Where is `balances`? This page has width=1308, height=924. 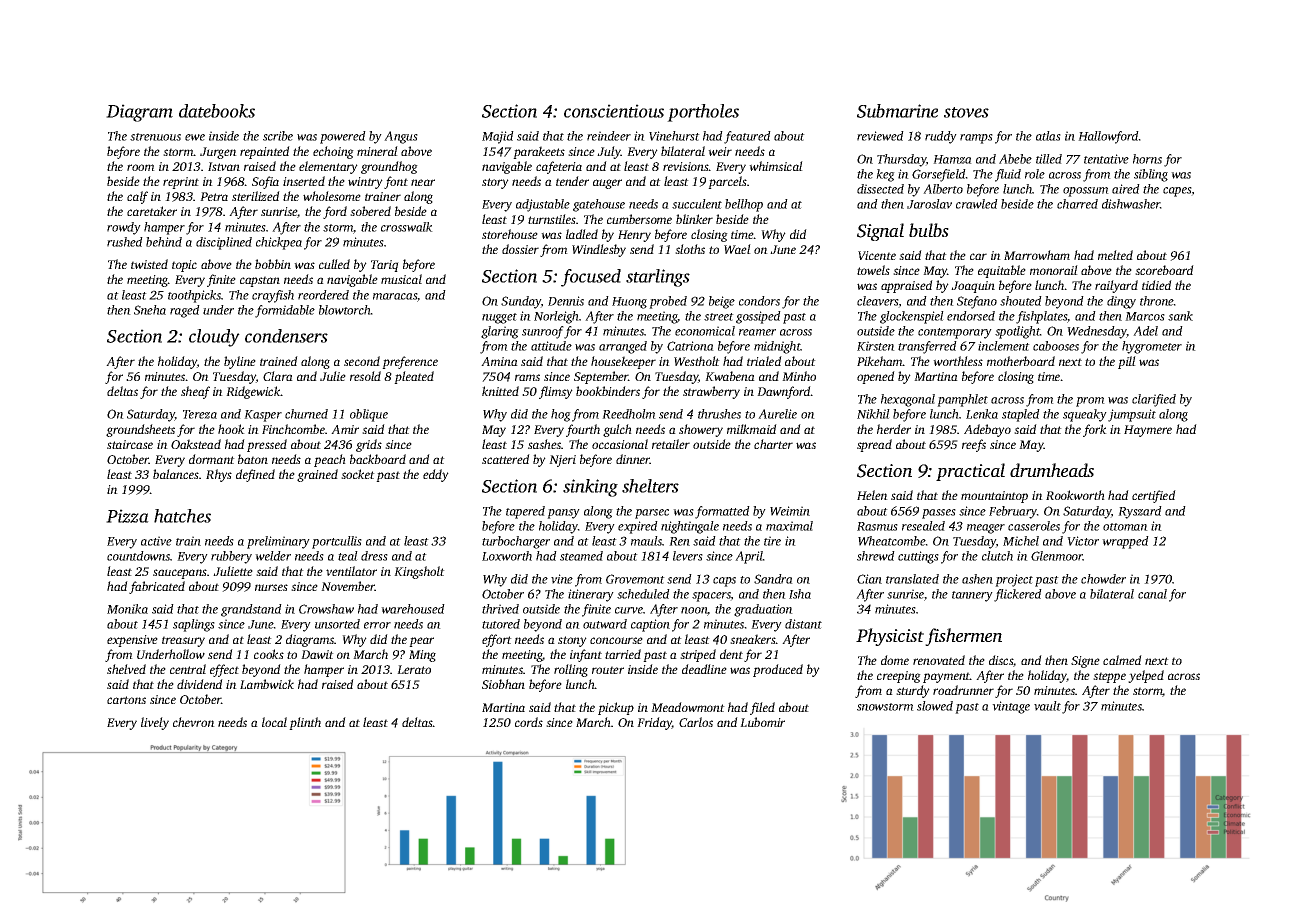 balances is located at coordinates (176, 474).
